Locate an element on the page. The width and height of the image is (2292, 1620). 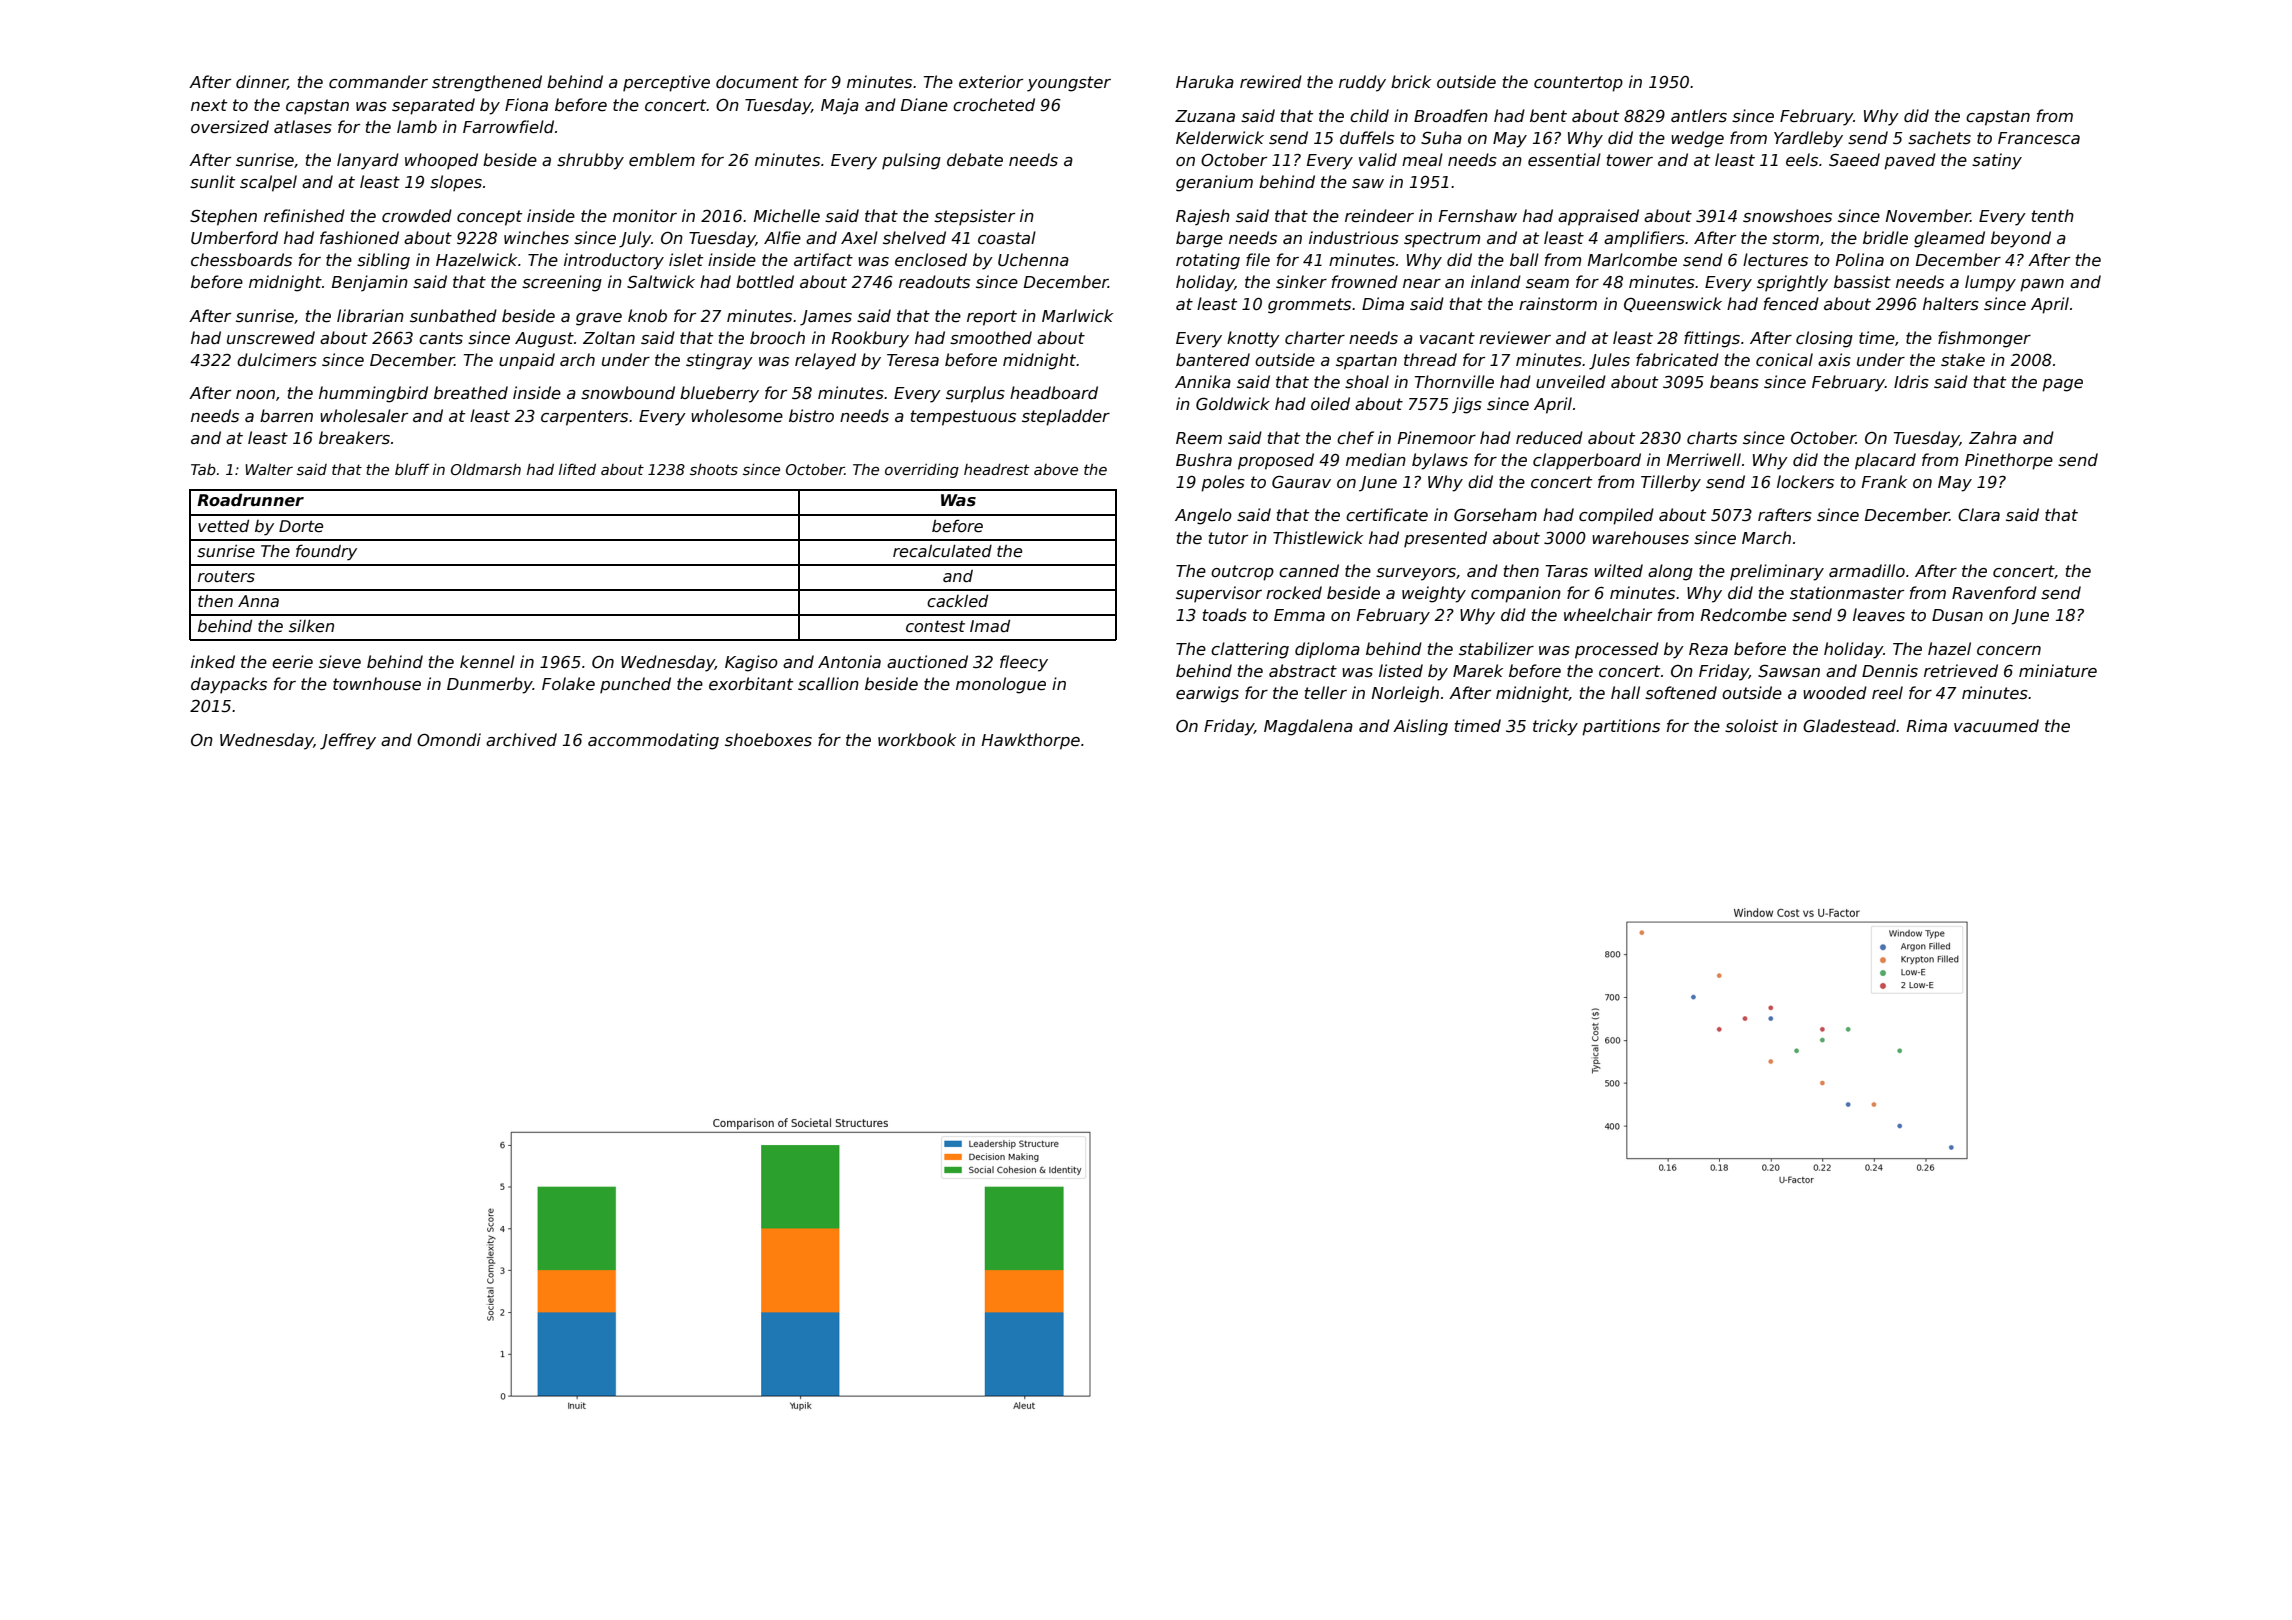
Farrowfield is located at coordinates (508, 127).
